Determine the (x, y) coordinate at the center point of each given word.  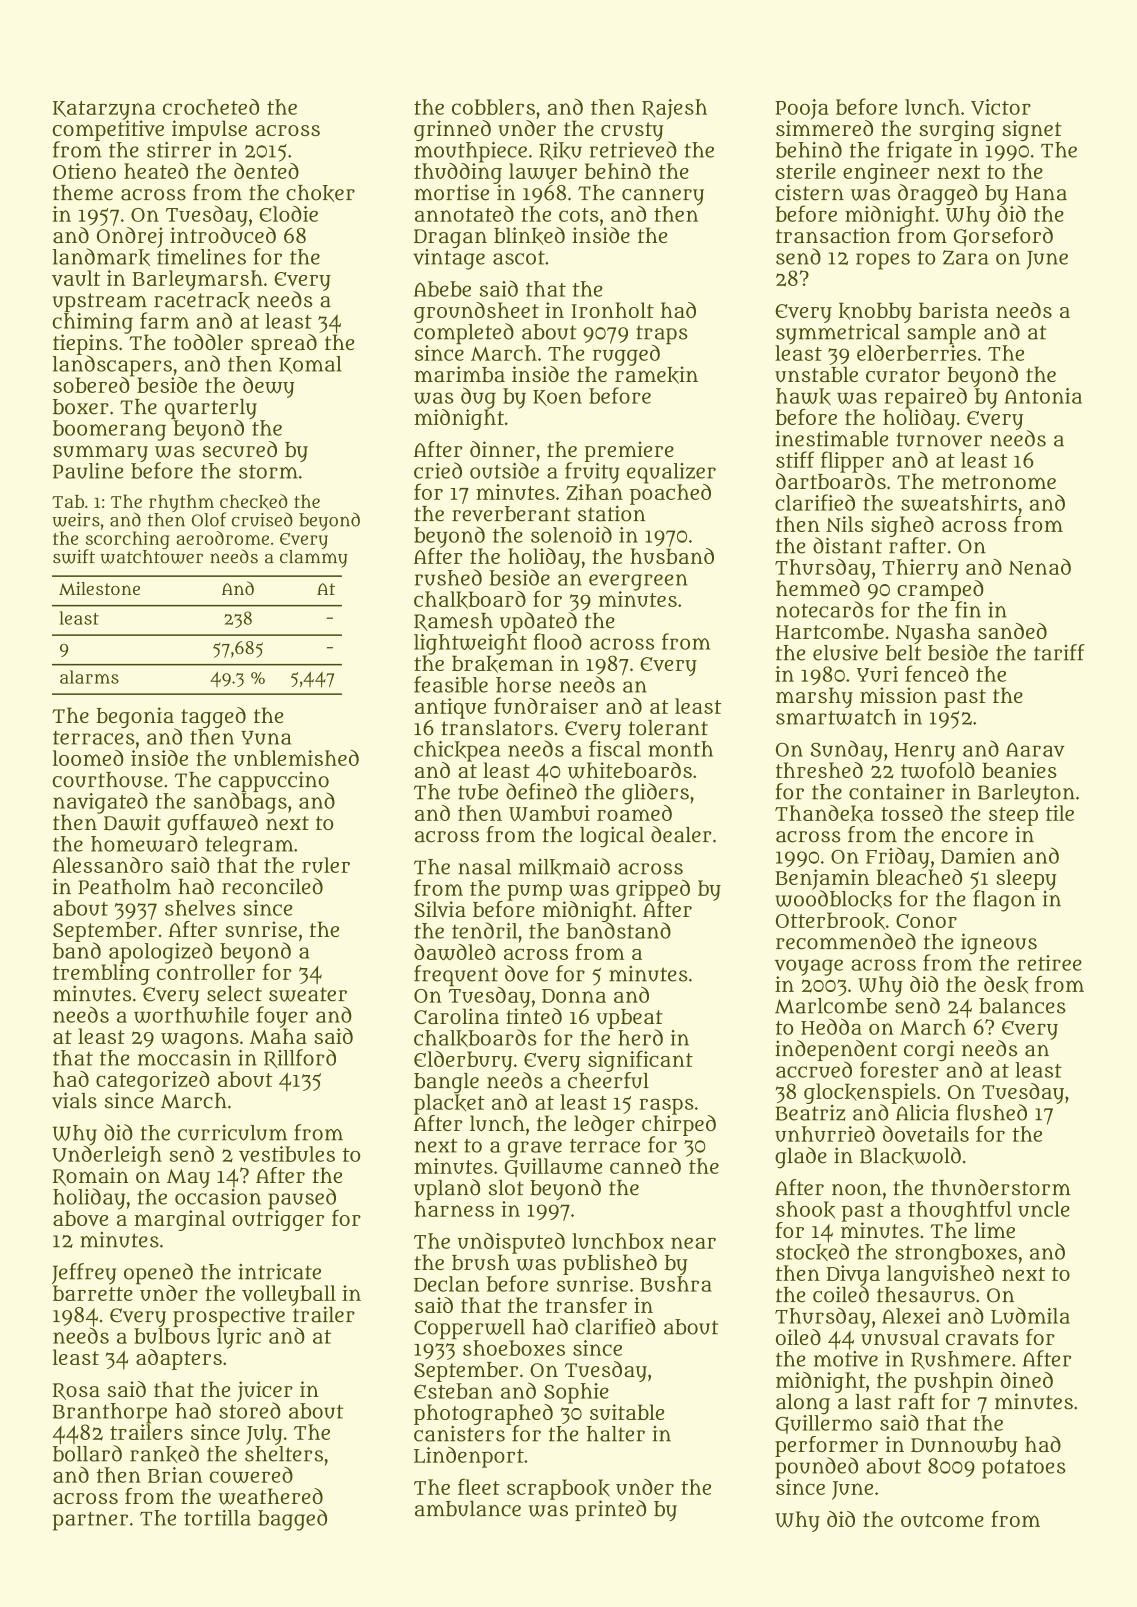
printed (610, 1510)
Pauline (88, 471)
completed (464, 334)
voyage (809, 967)
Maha (278, 1036)
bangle (446, 1083)
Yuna (266, 738)
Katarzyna (104, 110)
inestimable (831, 439)
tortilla (217, 1518)
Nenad (1040, 567)
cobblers (493, 107)
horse (523, 685)
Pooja (802, 109)
